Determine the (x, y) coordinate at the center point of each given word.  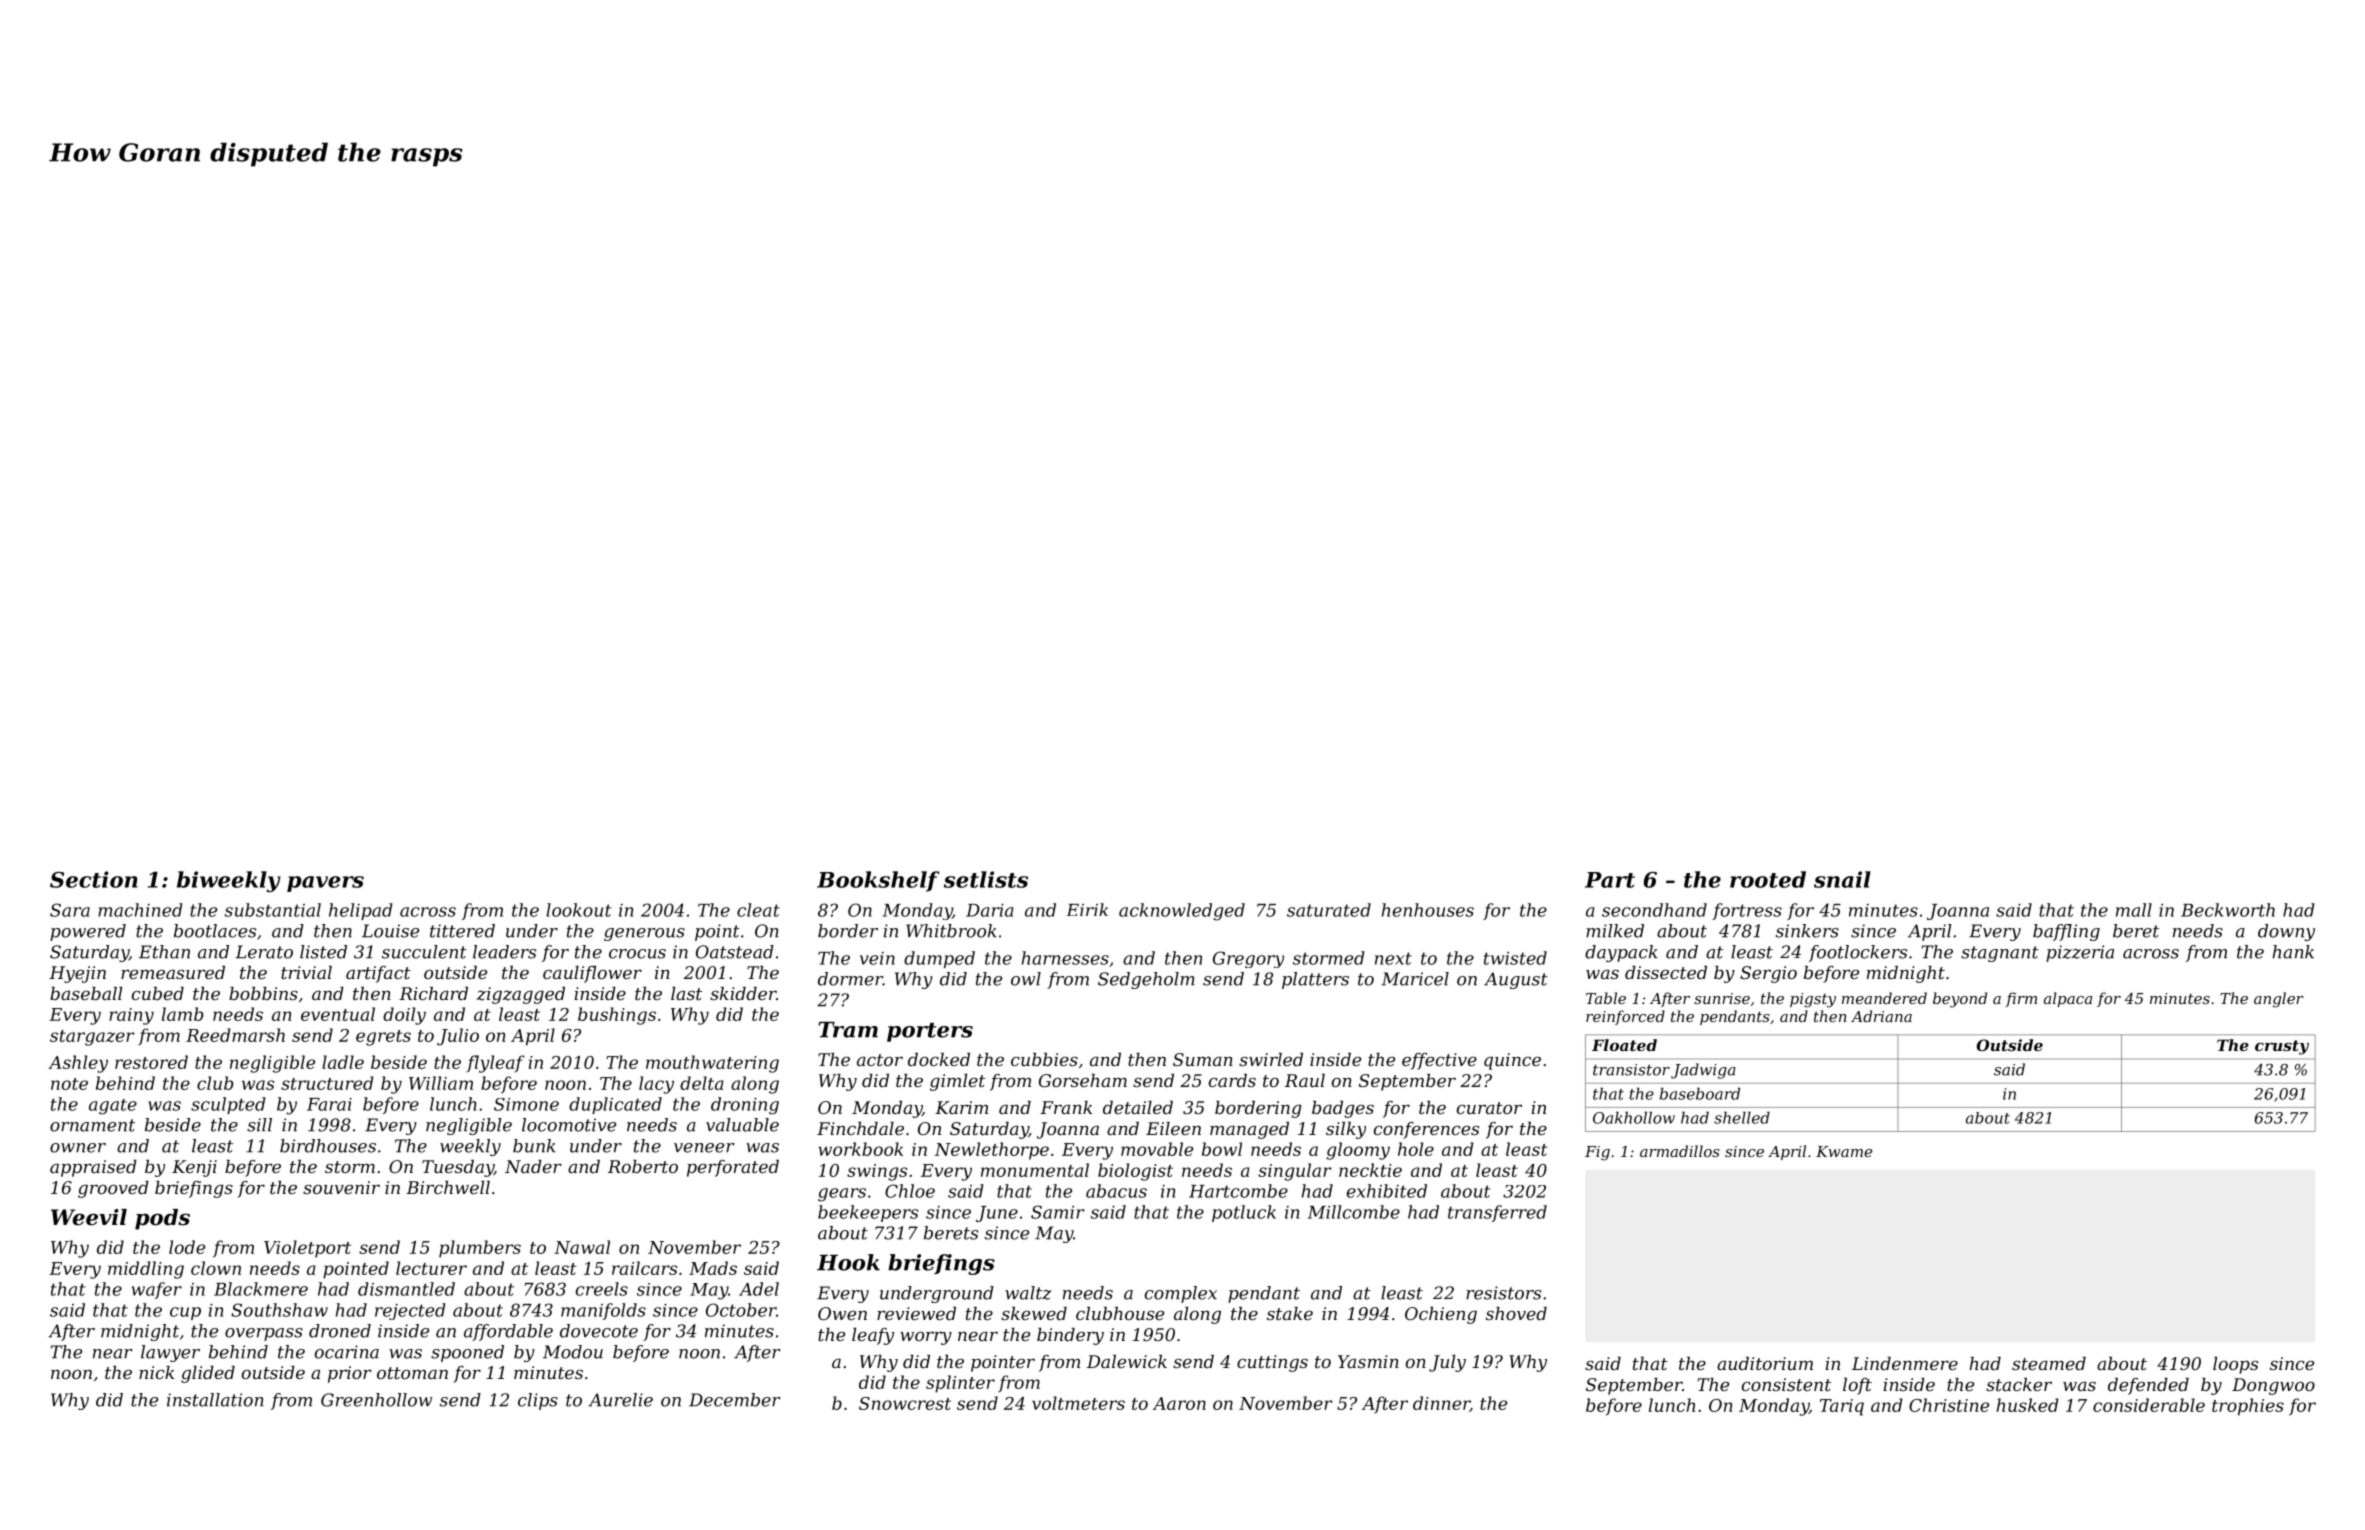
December (735, 1400)
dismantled (406, 1289)
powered (88, 932)
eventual (338, 1014)
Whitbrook (951, 931)
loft (1857, 1386)
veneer (704, 1148)
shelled (1742, 1117)
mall (2134, 910)
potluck (1244, 1213)
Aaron (1179, 1403)
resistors (1503, 1293)
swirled (1271, 1059)
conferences (1426, 1130)
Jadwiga (1703, 1071)
